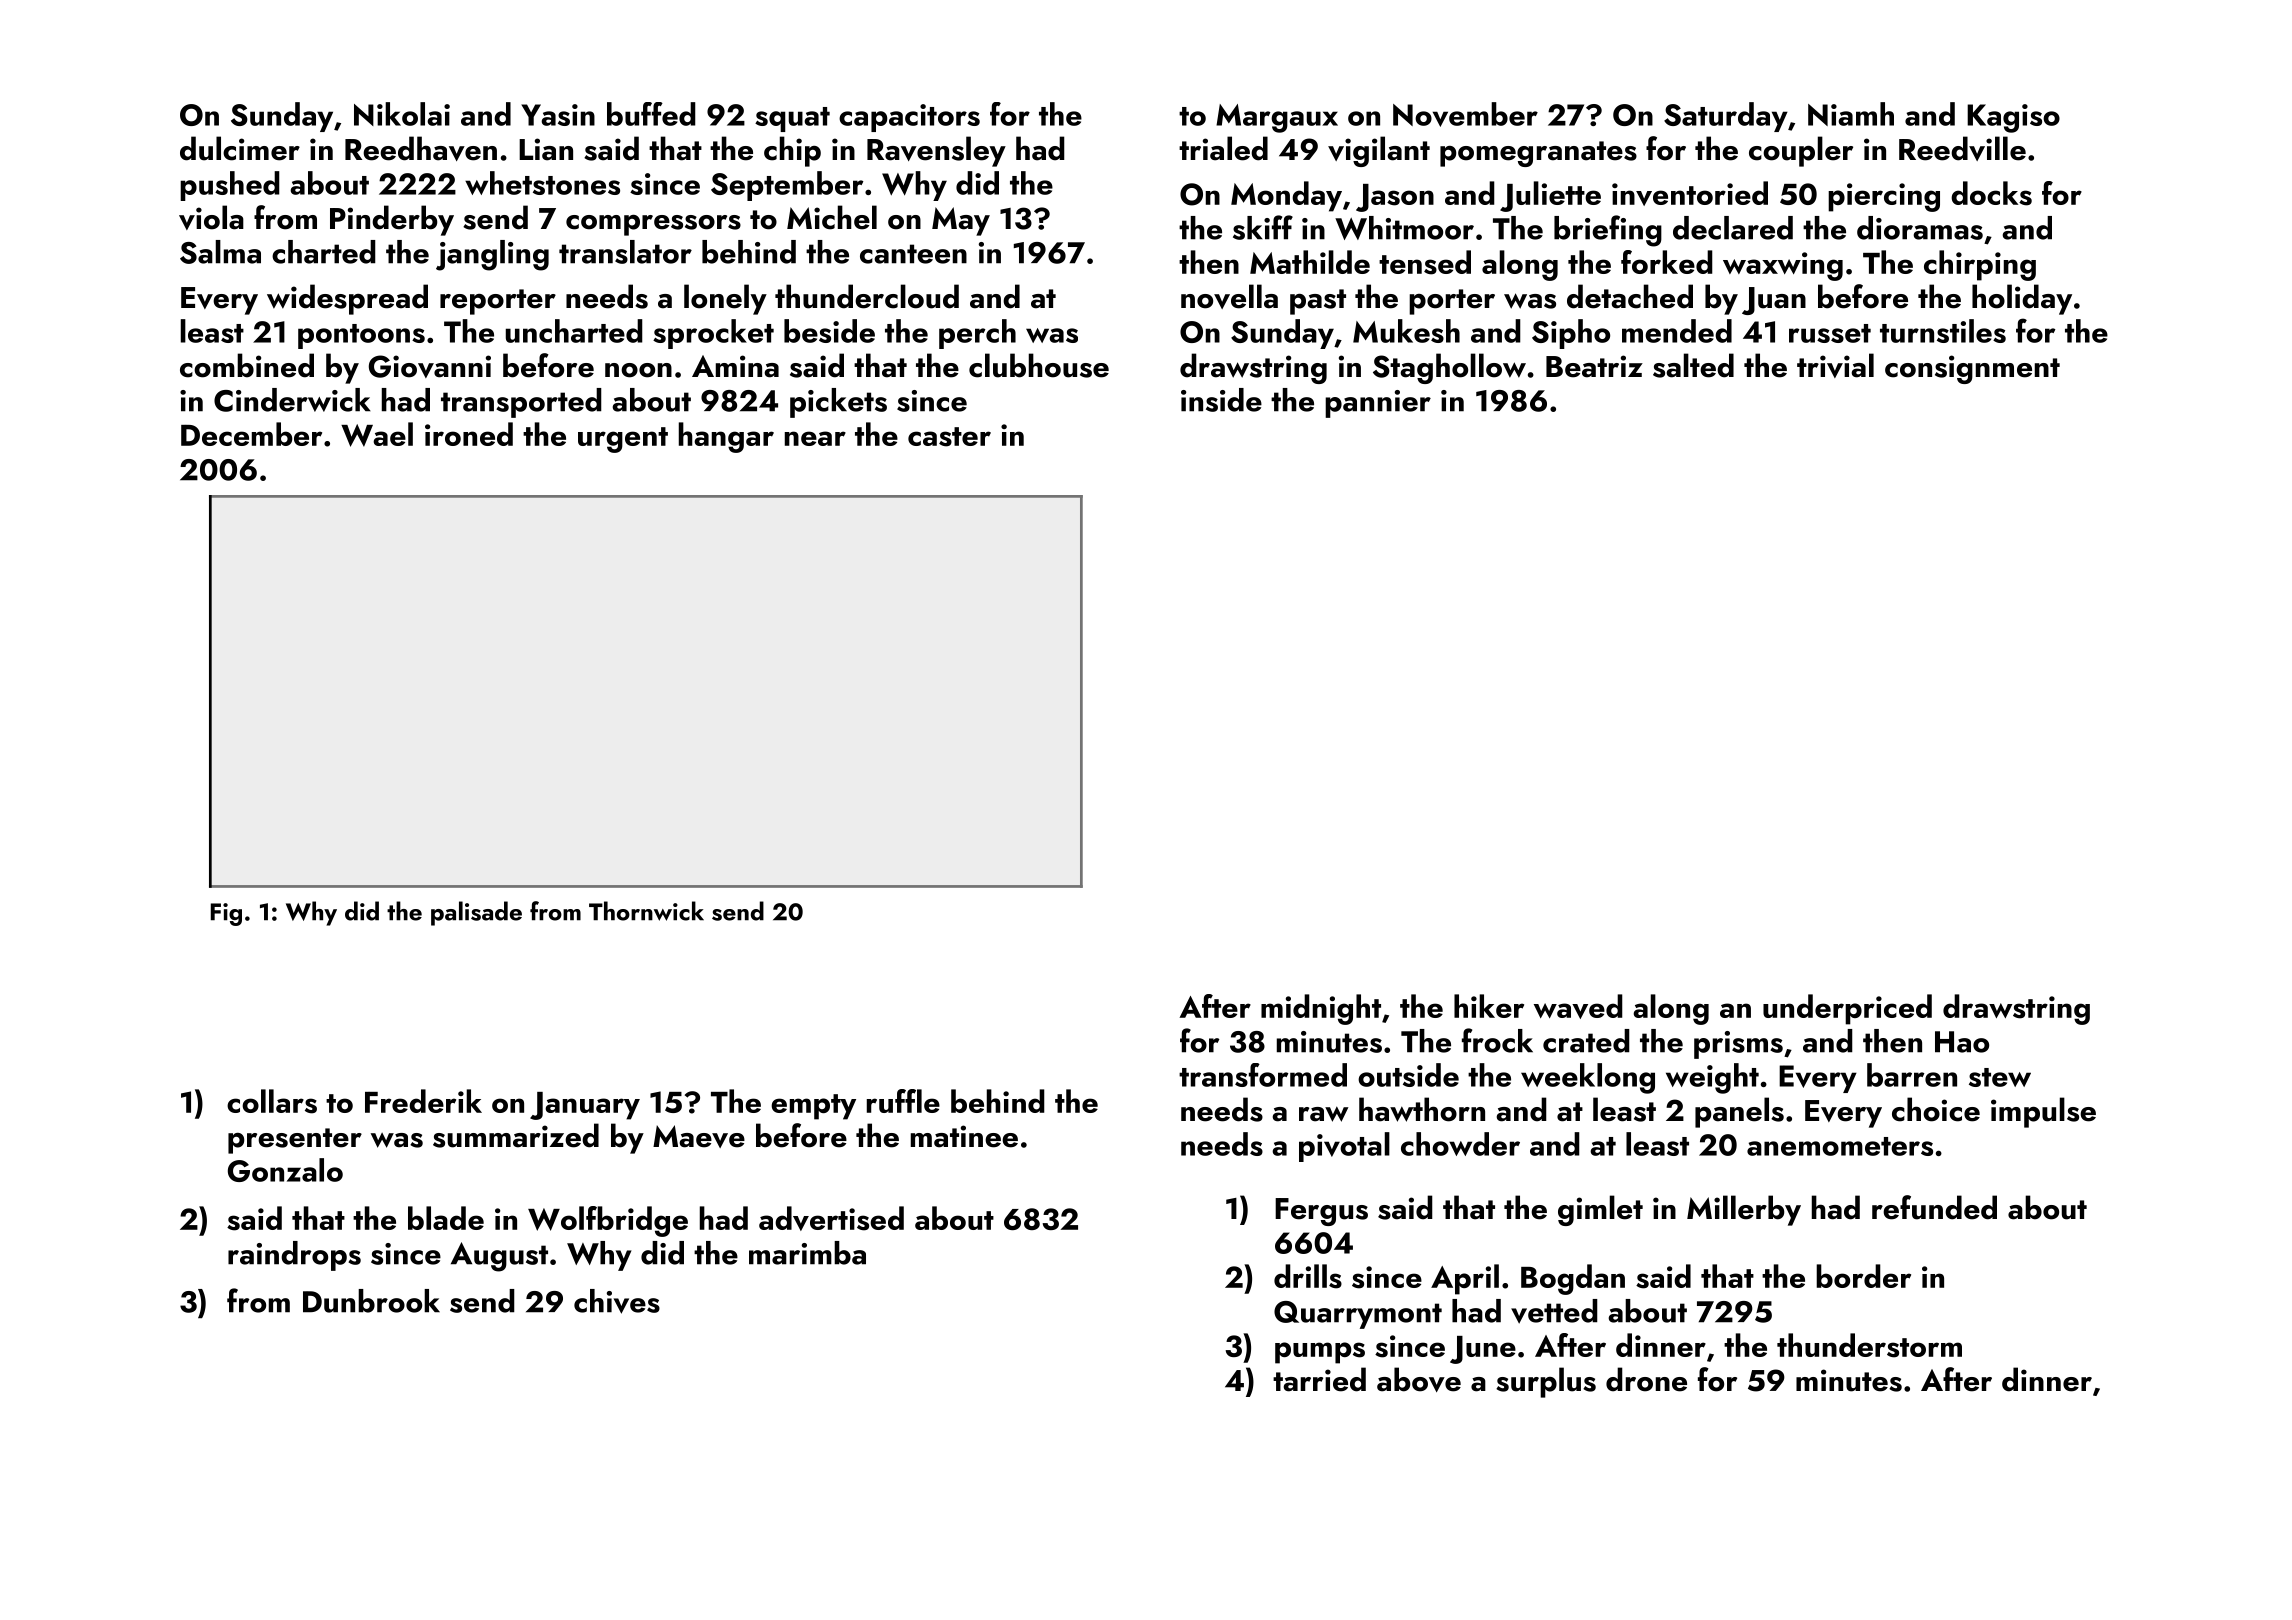 The height and width of the document is (1620, 2292). What do you see at coordinates (226, 914) in the document?
I see `Fig` at bounding box center [226, 914].
